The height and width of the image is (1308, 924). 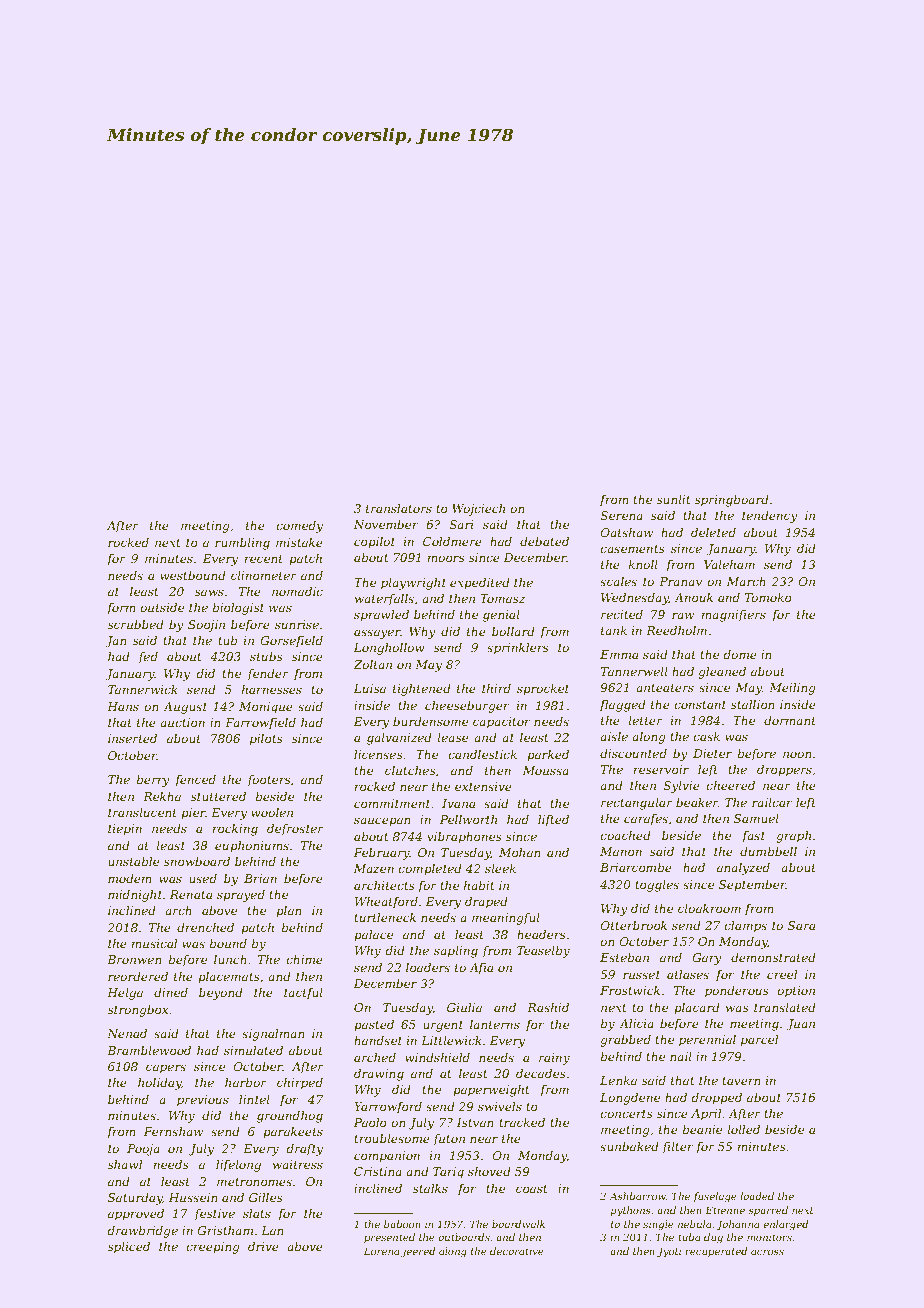 What do you see at coordinates (480, 584) in the image?
I see `expedited` at bounding box center [480, 584].
